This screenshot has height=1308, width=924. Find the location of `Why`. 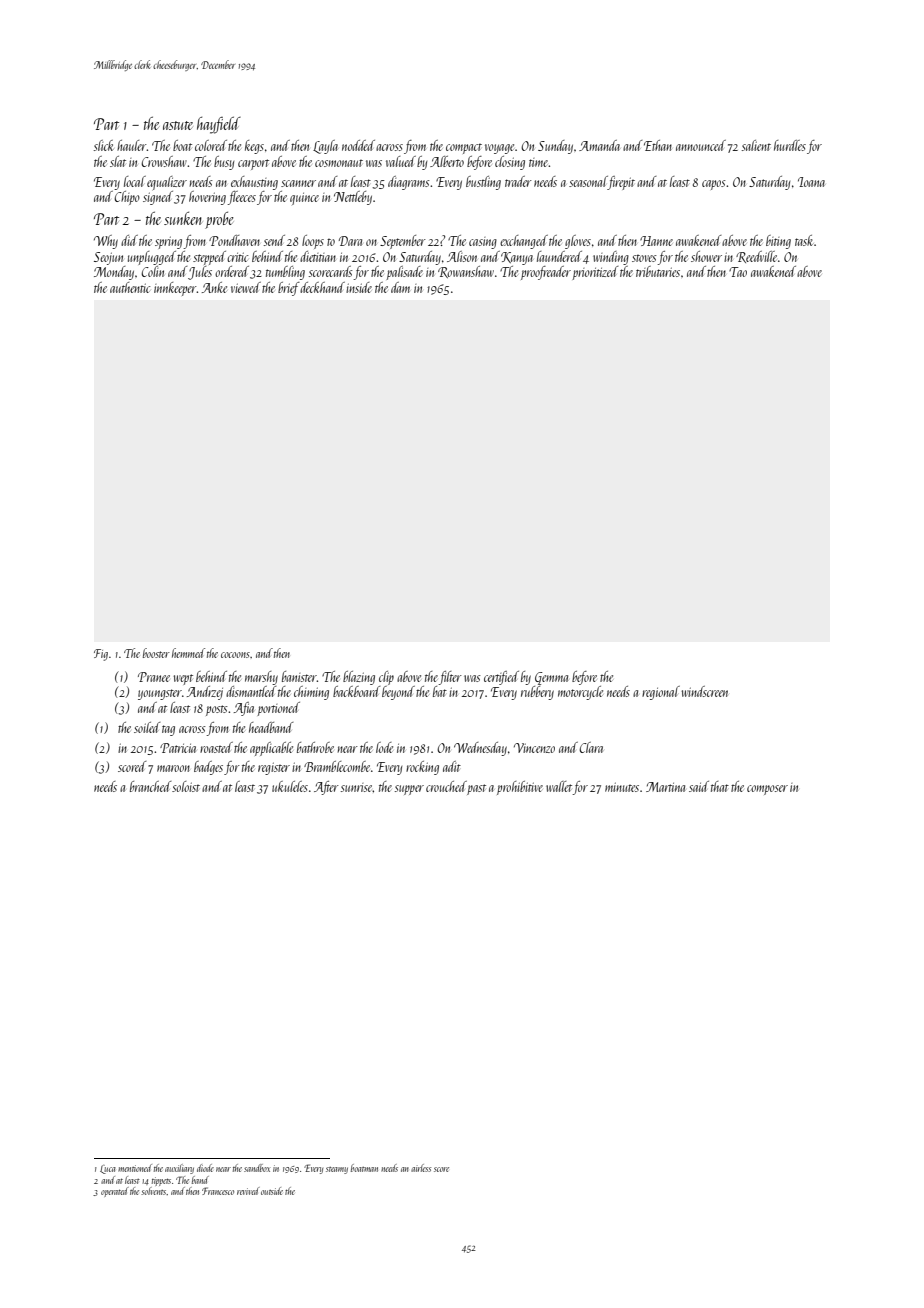

Why is located at coordinates (106, 242).
